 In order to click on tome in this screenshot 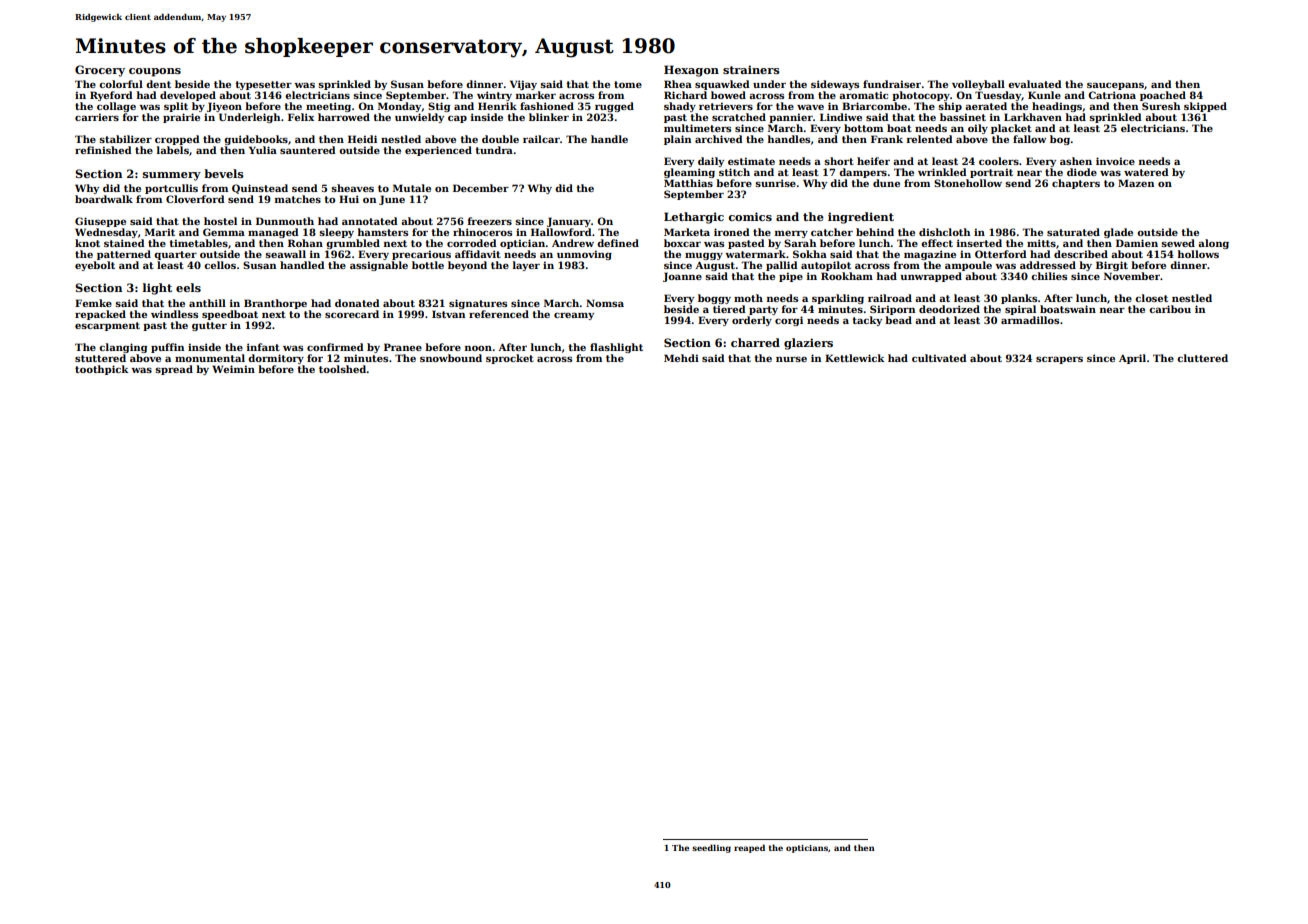, I will do `click(628, 84)`.
